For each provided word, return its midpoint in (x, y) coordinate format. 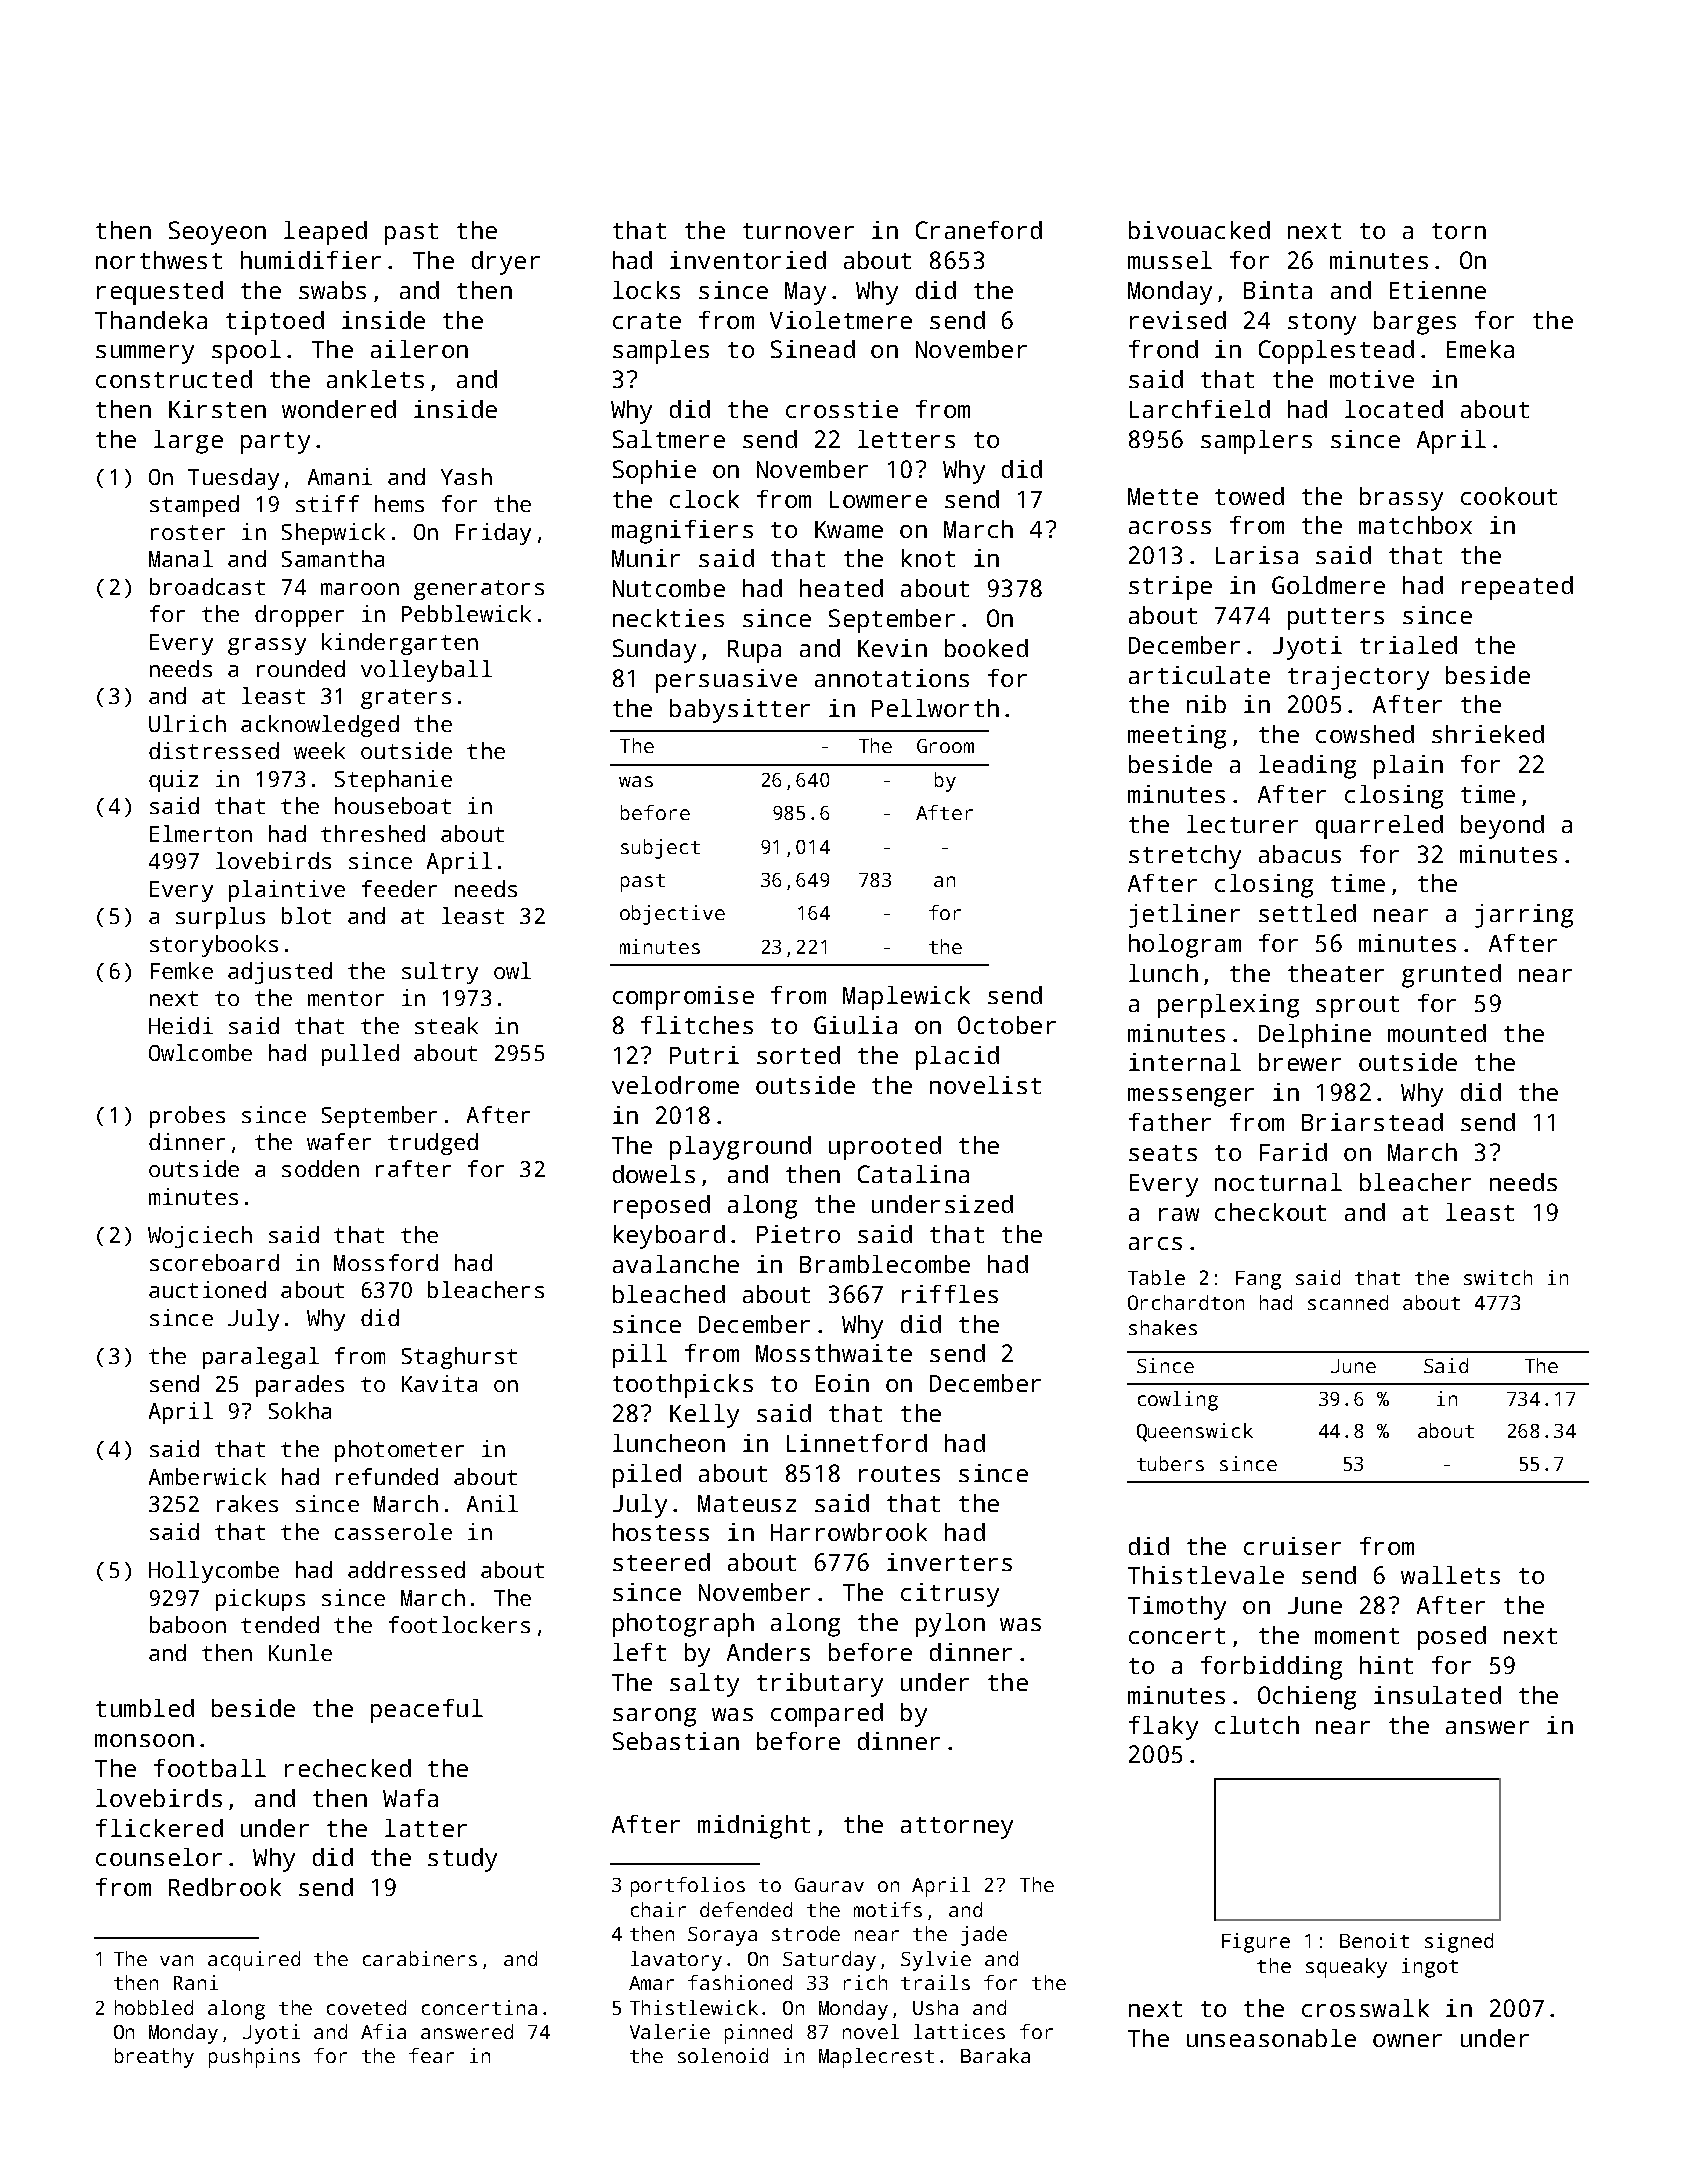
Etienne (1438, 290)
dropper (299, 616)
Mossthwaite (834, 1353)
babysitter (740, 711)
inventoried (748, 260)
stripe (1170, 588)
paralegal (261, 1358)
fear (431, 2055)
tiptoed (275, 323)
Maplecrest (876, 2058)
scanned (1348, 1302)
